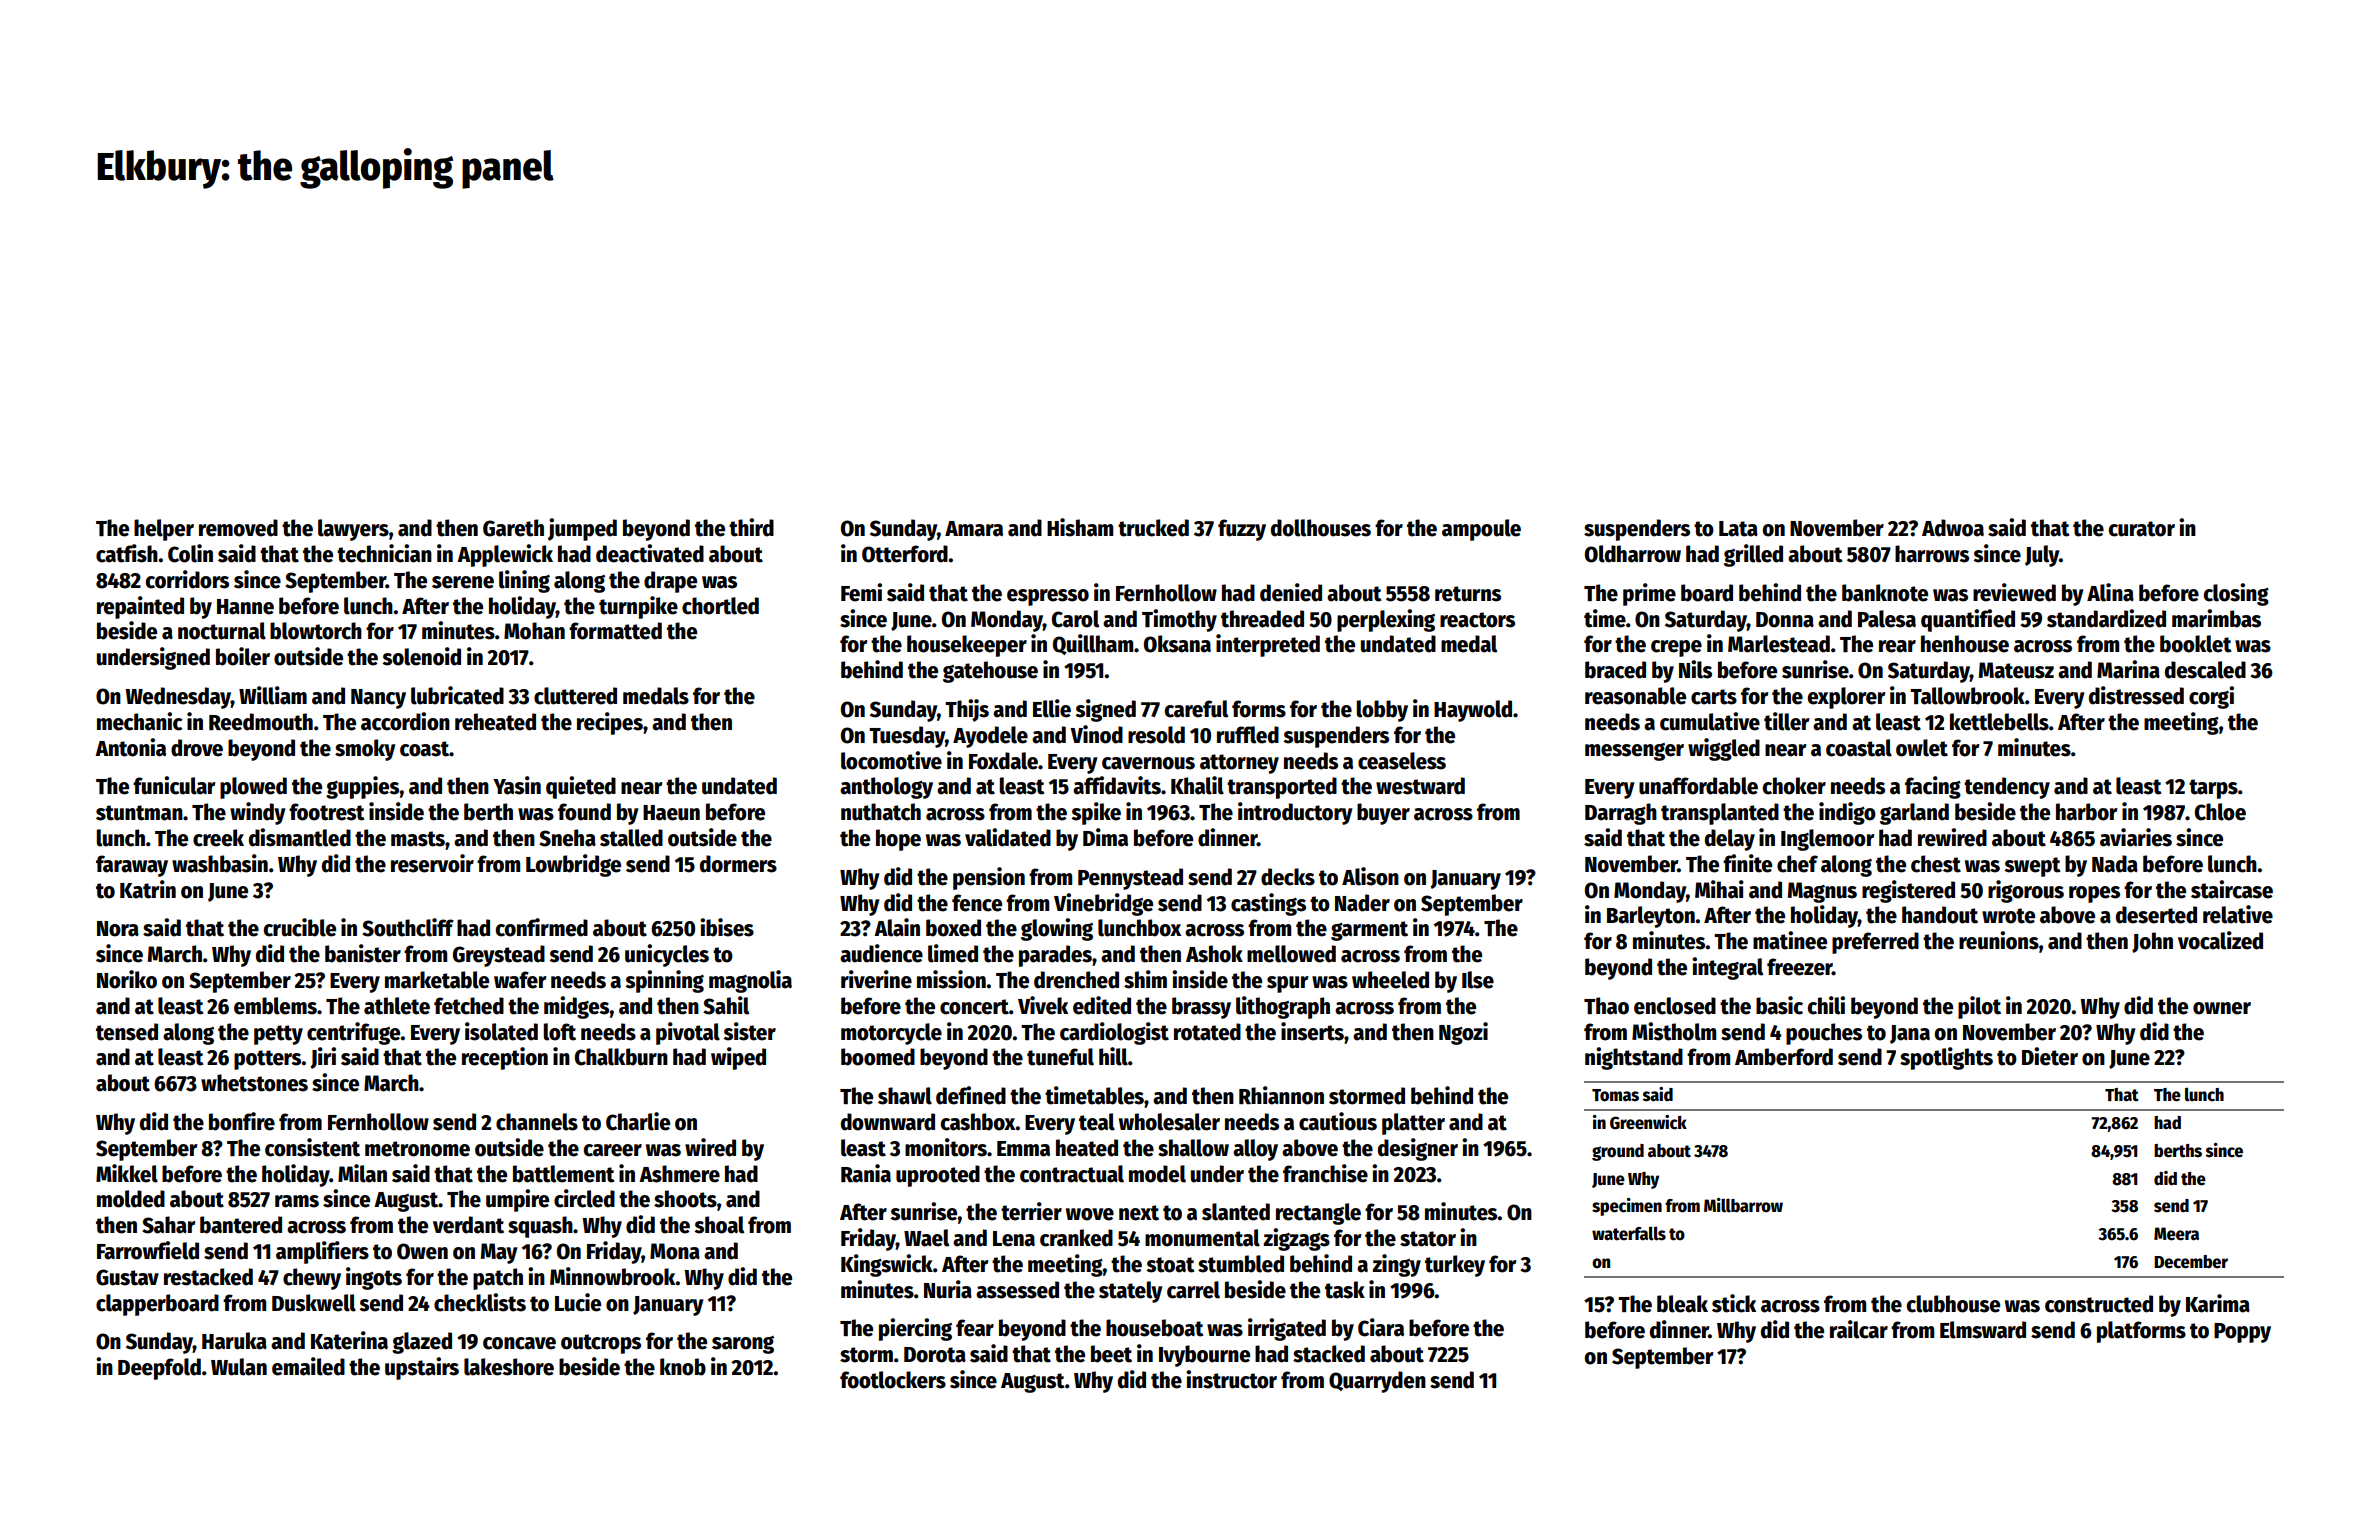 This screenshot has width=2380, height=1540. What do you see at coordinates (1390, 980) in the screenshot?
I see `wheeled` at bounding box center [1390, 980].
